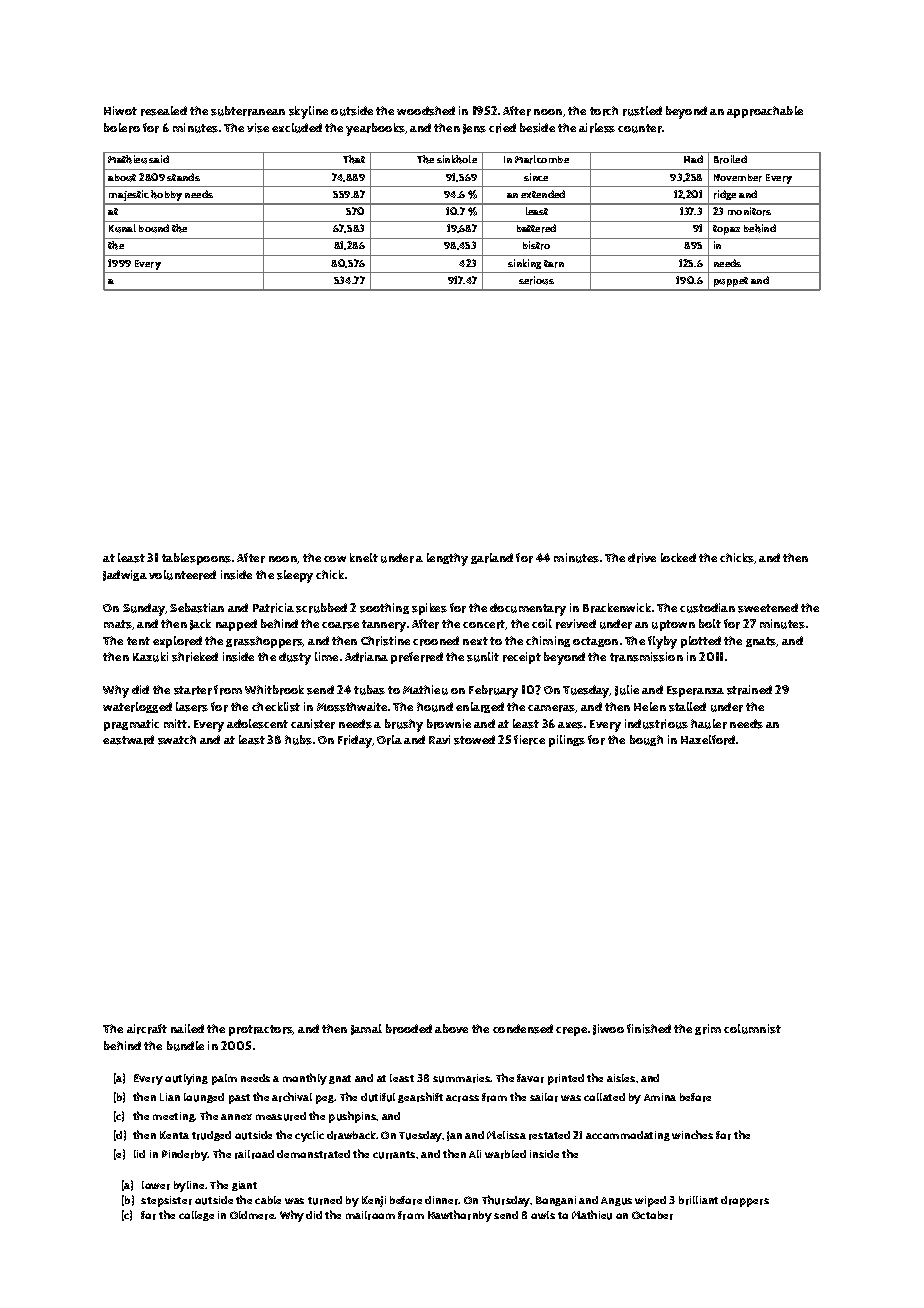  What do you see at coordinates (164, 111) in the screenshot?
I see `resealed` at bounding box center [164, 111].
